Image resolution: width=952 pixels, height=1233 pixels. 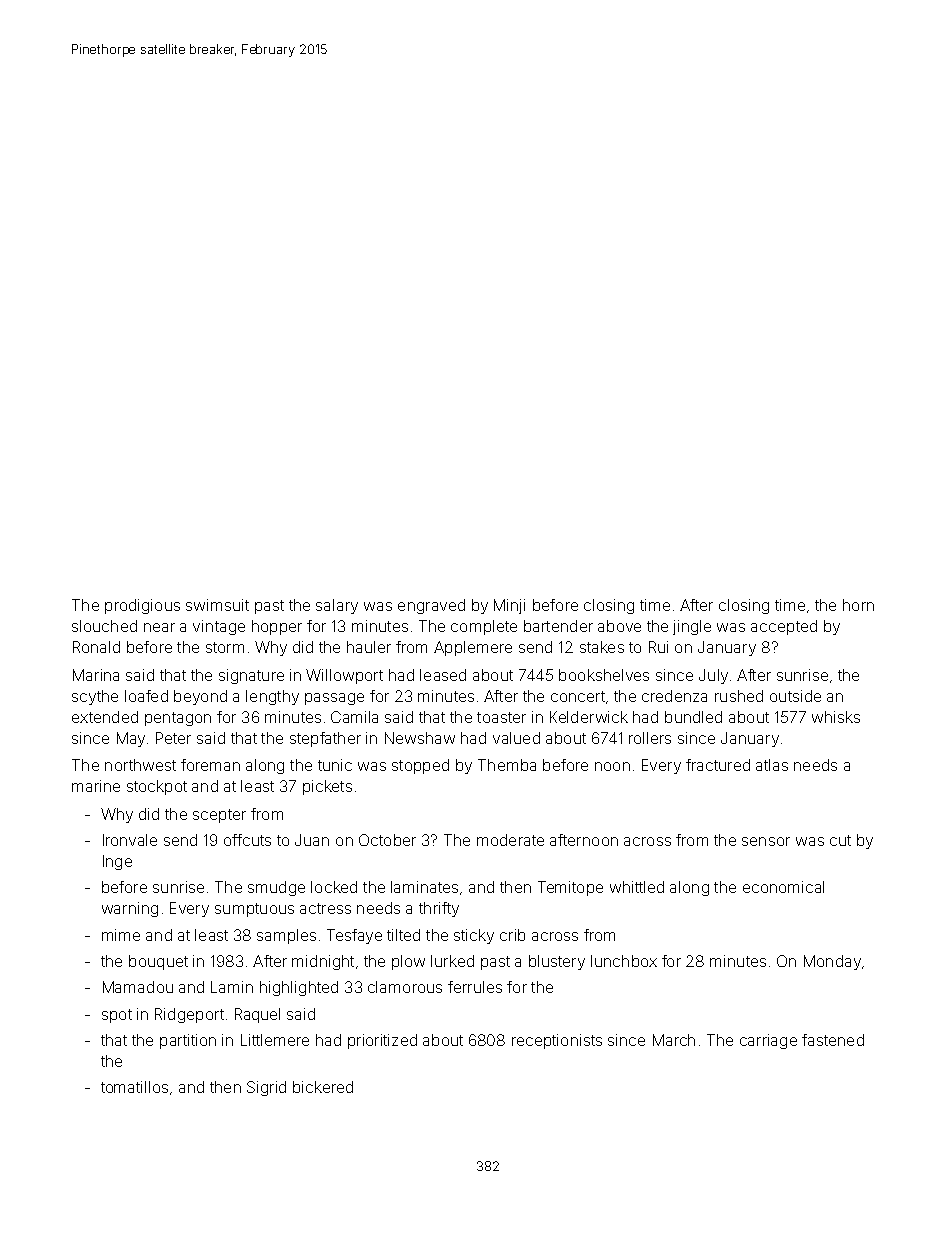 I want to click on Temitope, so click(x=570, y=888).
